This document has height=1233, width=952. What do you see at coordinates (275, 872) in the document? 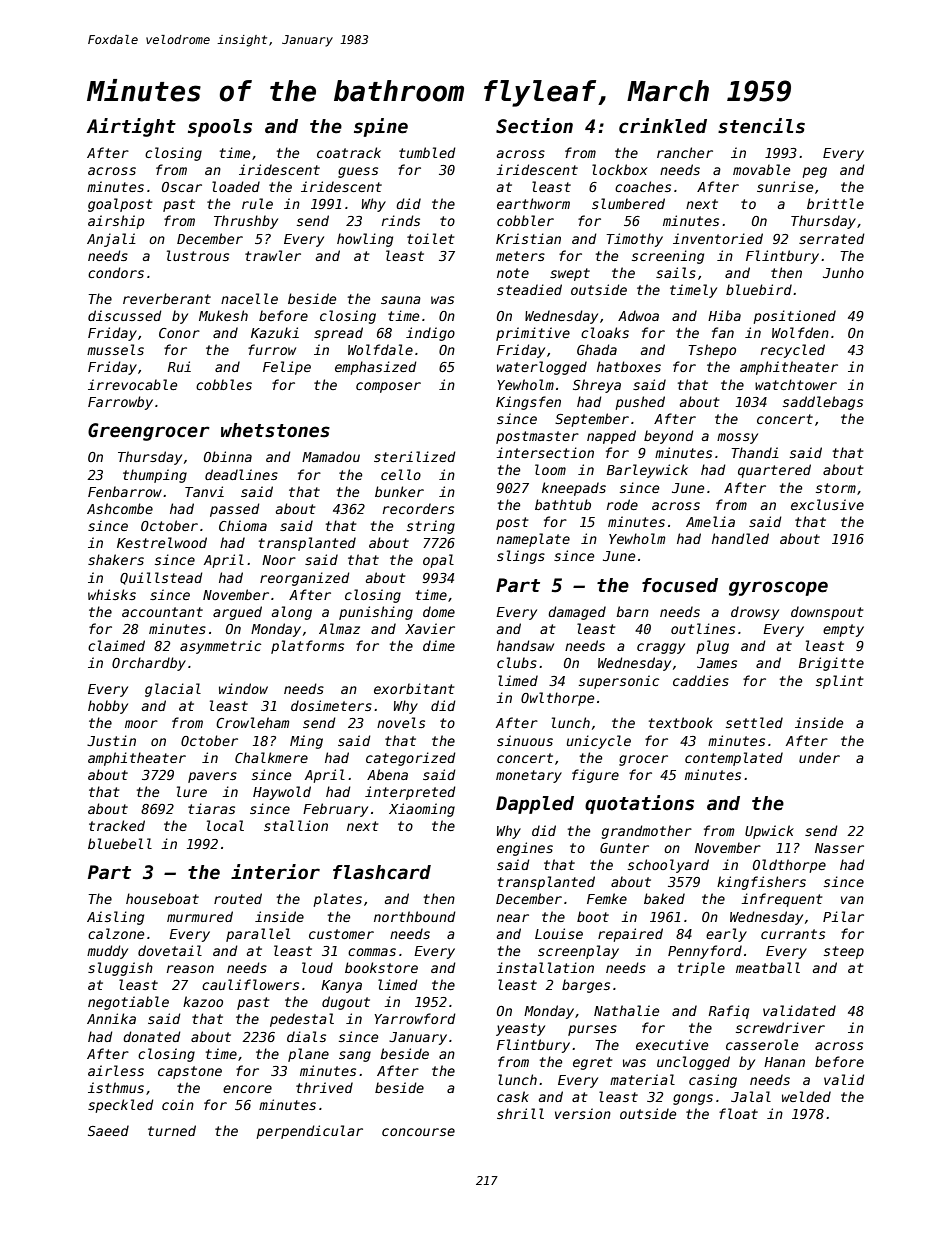
I see `interior` at bounding box center [275, 872].
